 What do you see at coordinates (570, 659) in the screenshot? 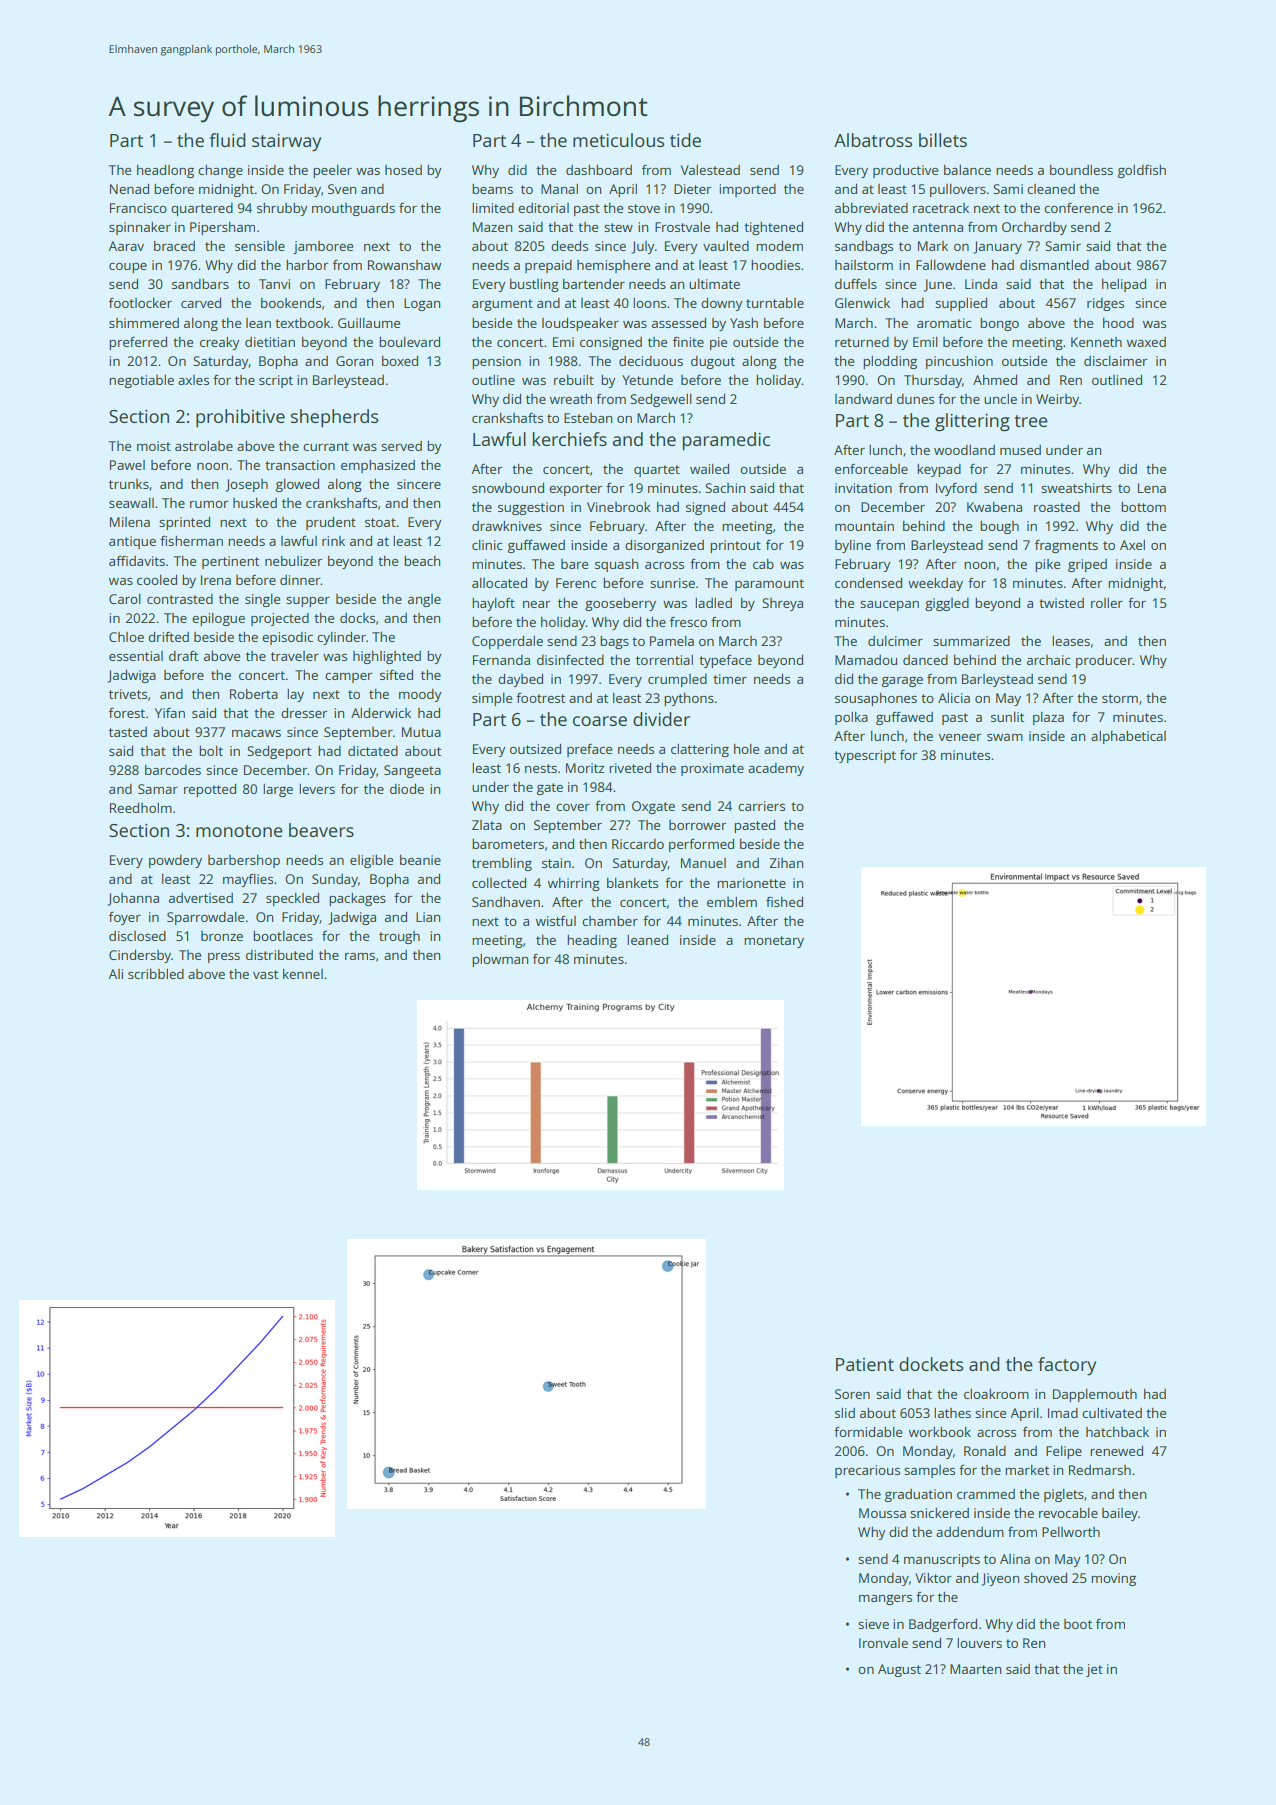
I see `disinfected` at bounding box center [570, 659].
